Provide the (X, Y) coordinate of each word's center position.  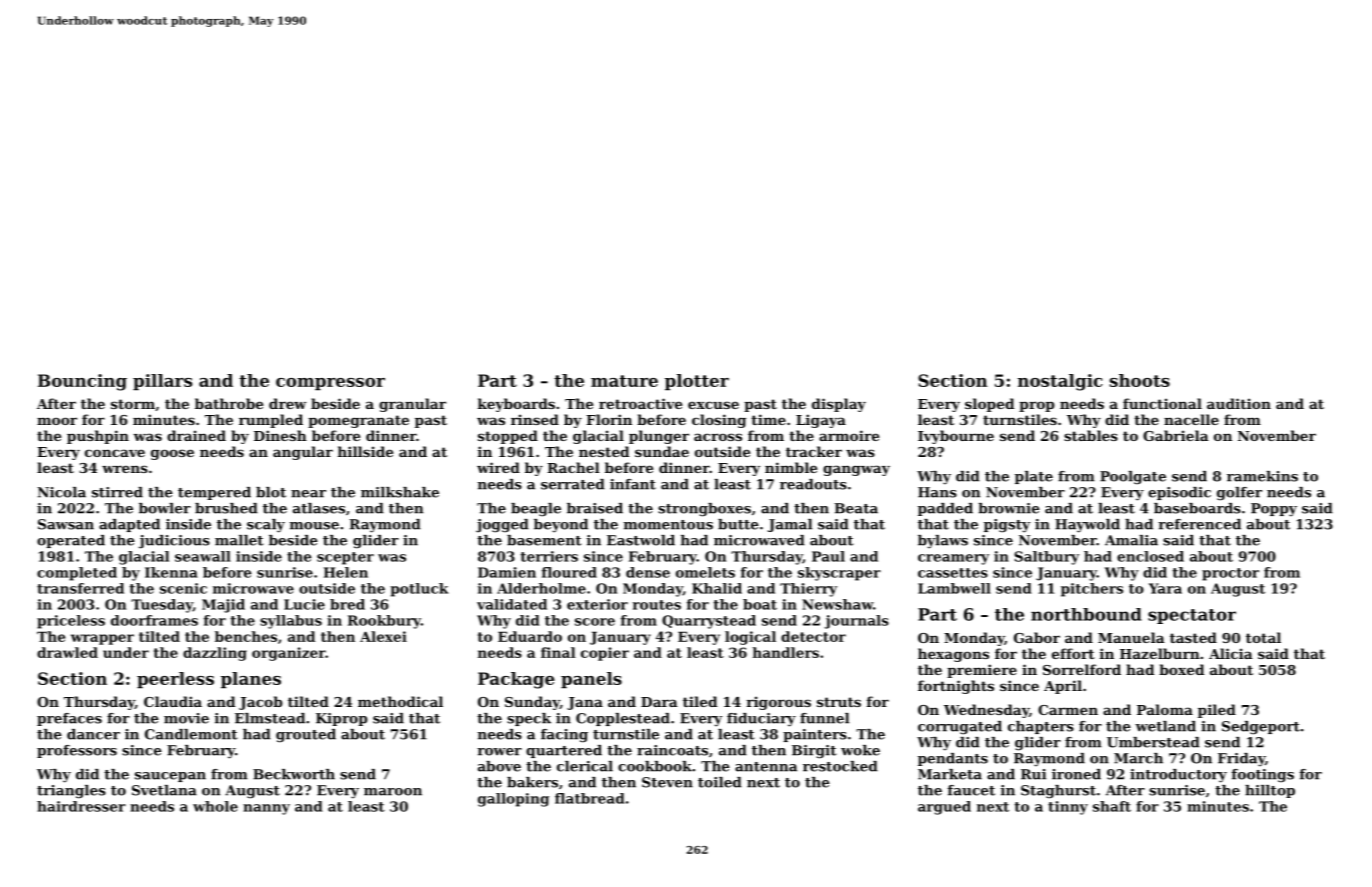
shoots (1140, 380)
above (499, 766)
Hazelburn (1160, 653)
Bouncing (82, 382)
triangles (71, 792)
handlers (786, 652)
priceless (71, 622)
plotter (697, 382)
